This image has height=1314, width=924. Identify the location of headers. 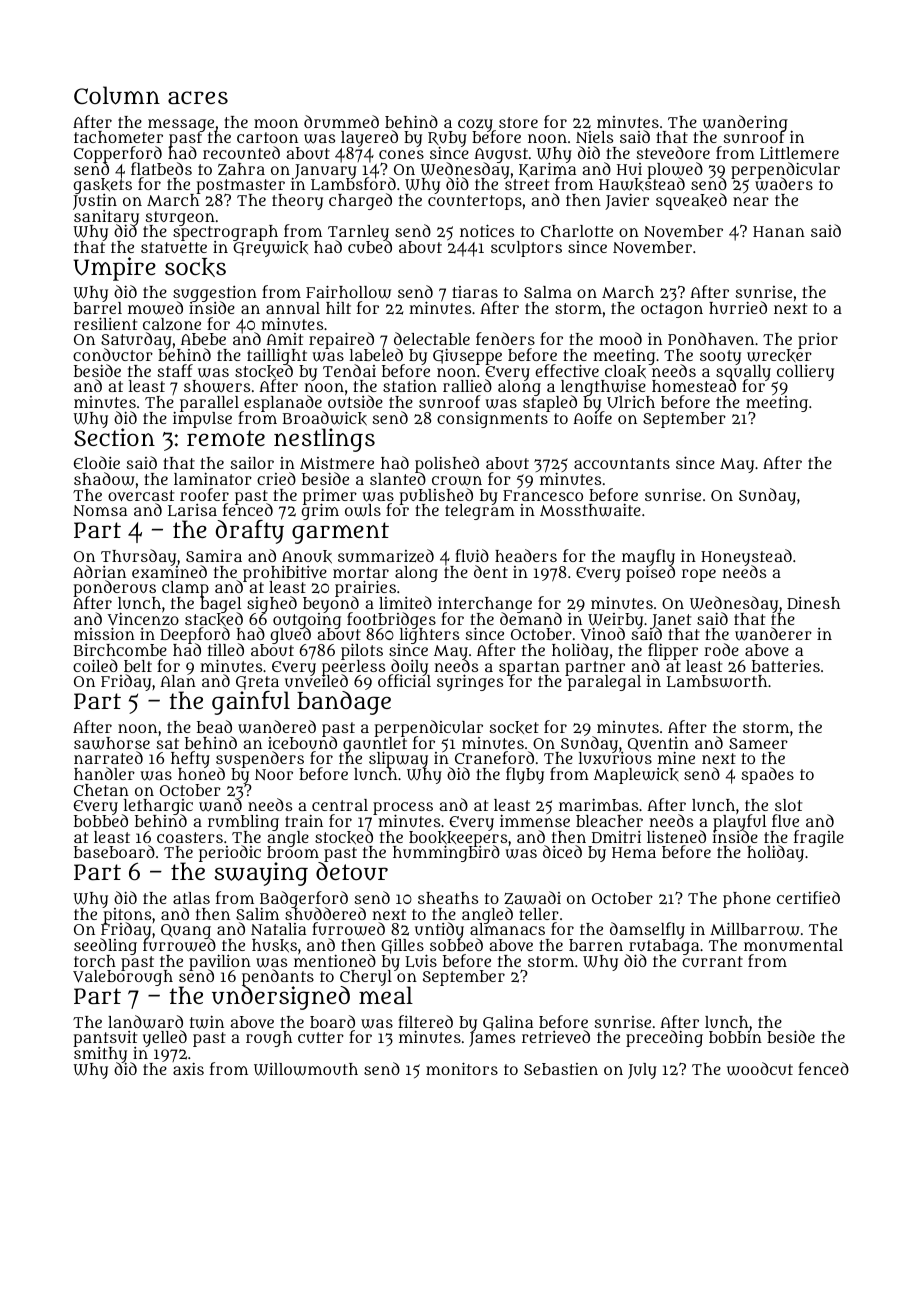
(526, 555).
